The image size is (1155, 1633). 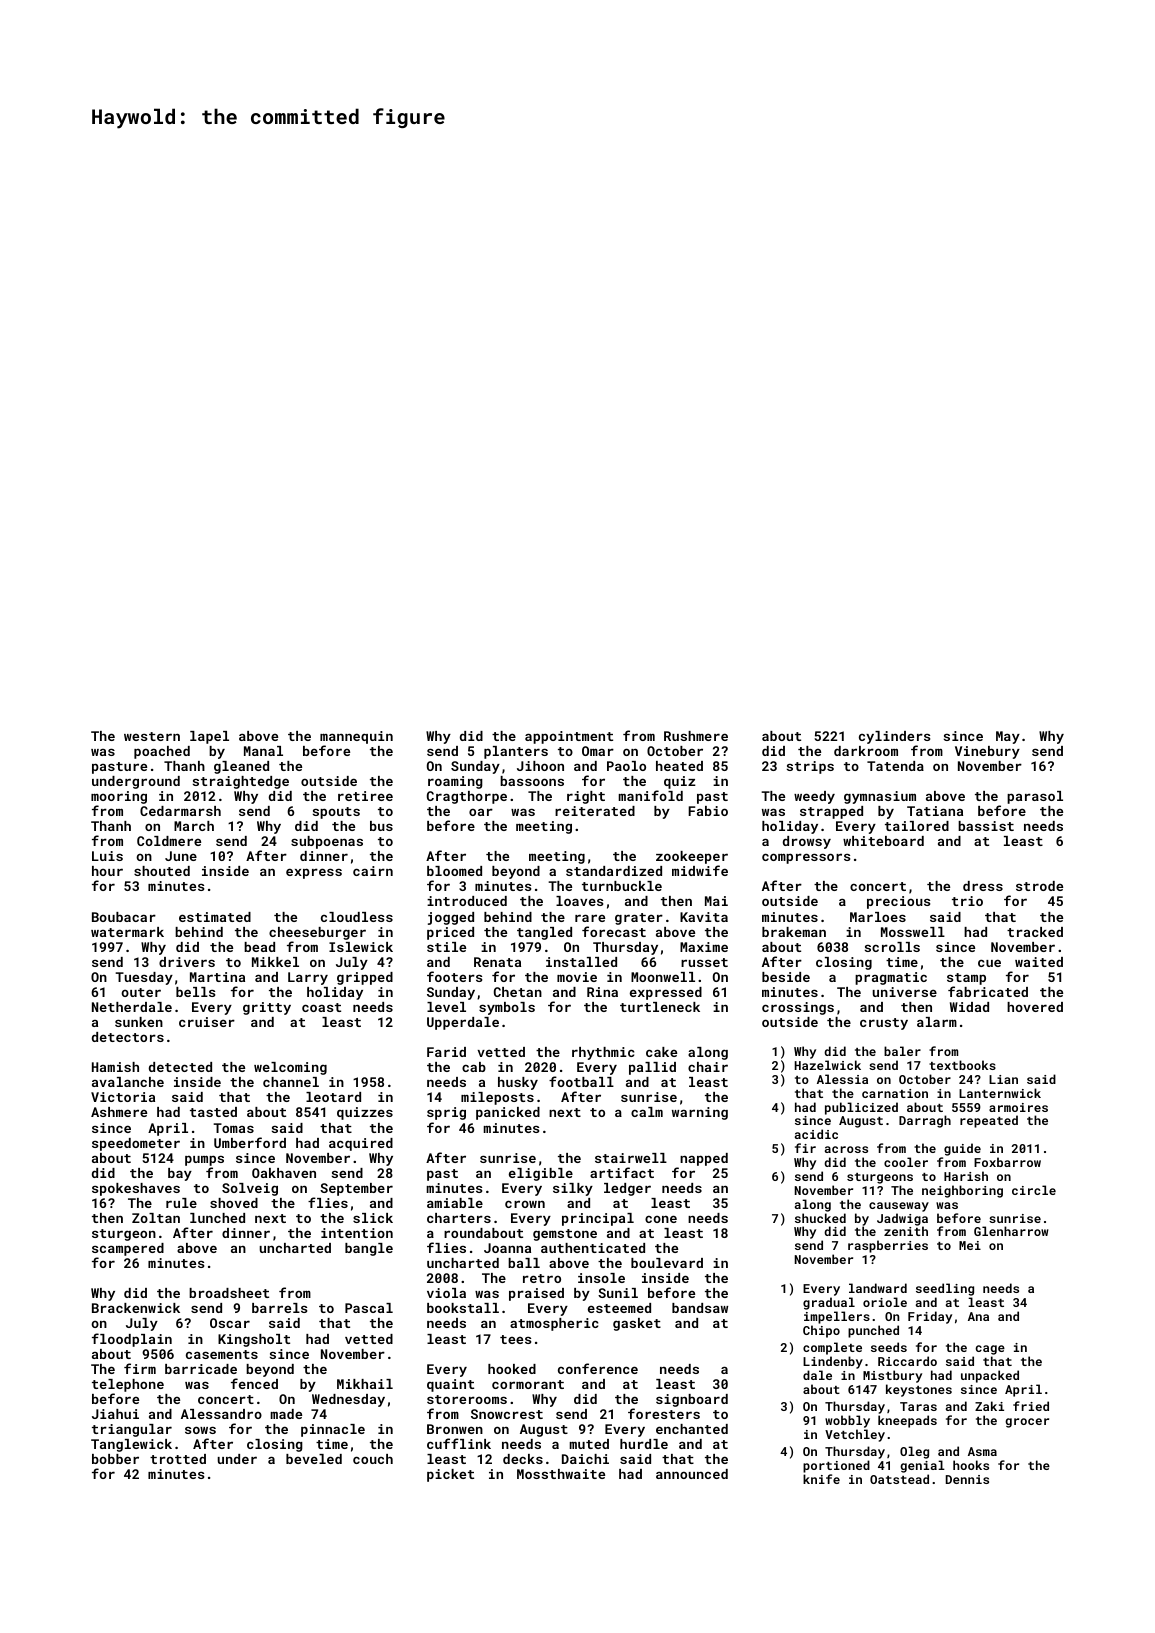 What do you see at coordinates (983, 886) in the document?
I see `dress` at bounding box center [983, 886].
